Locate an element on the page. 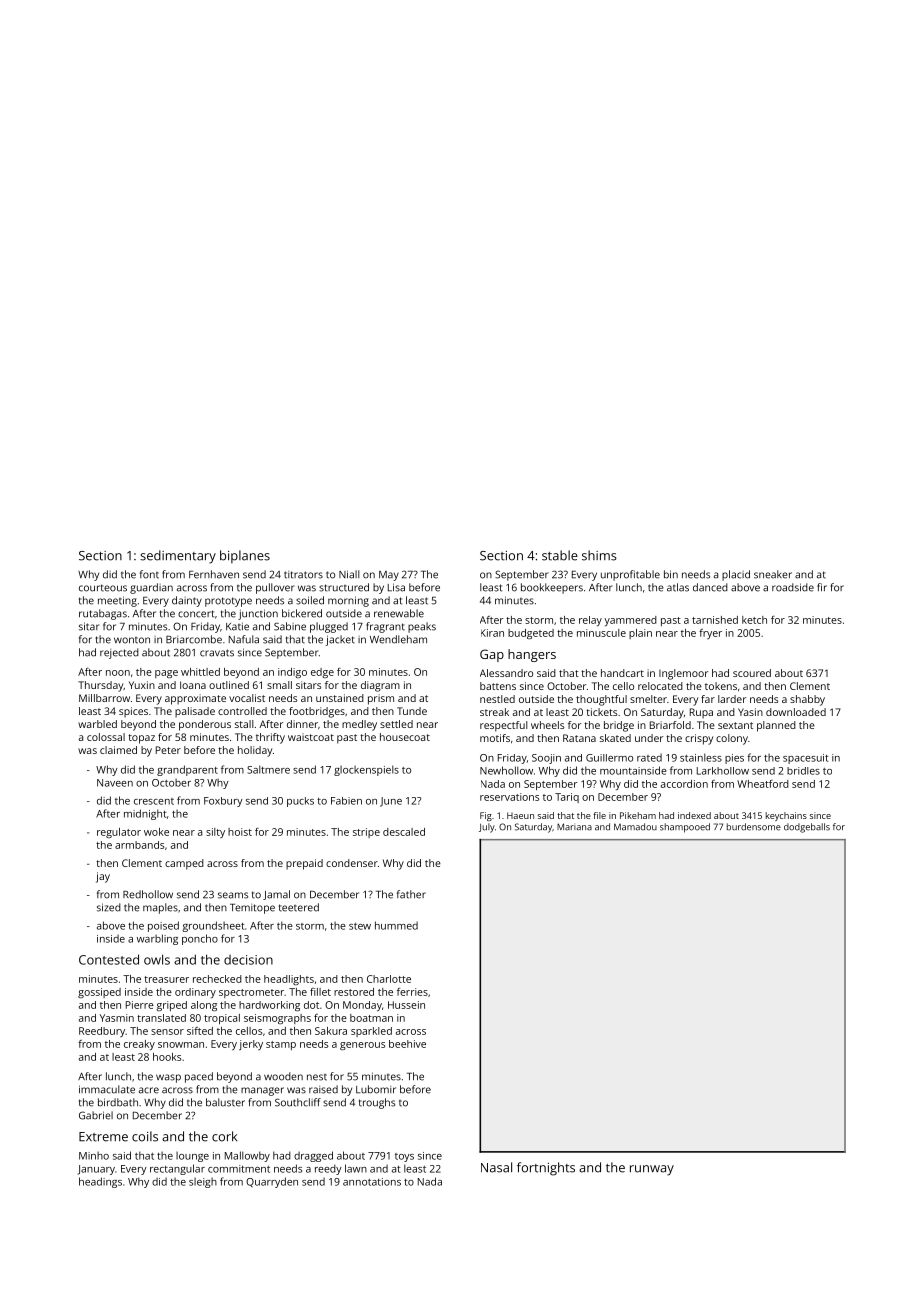 The image size is (924, 1308). seams is located at coordinates (233, 895).
